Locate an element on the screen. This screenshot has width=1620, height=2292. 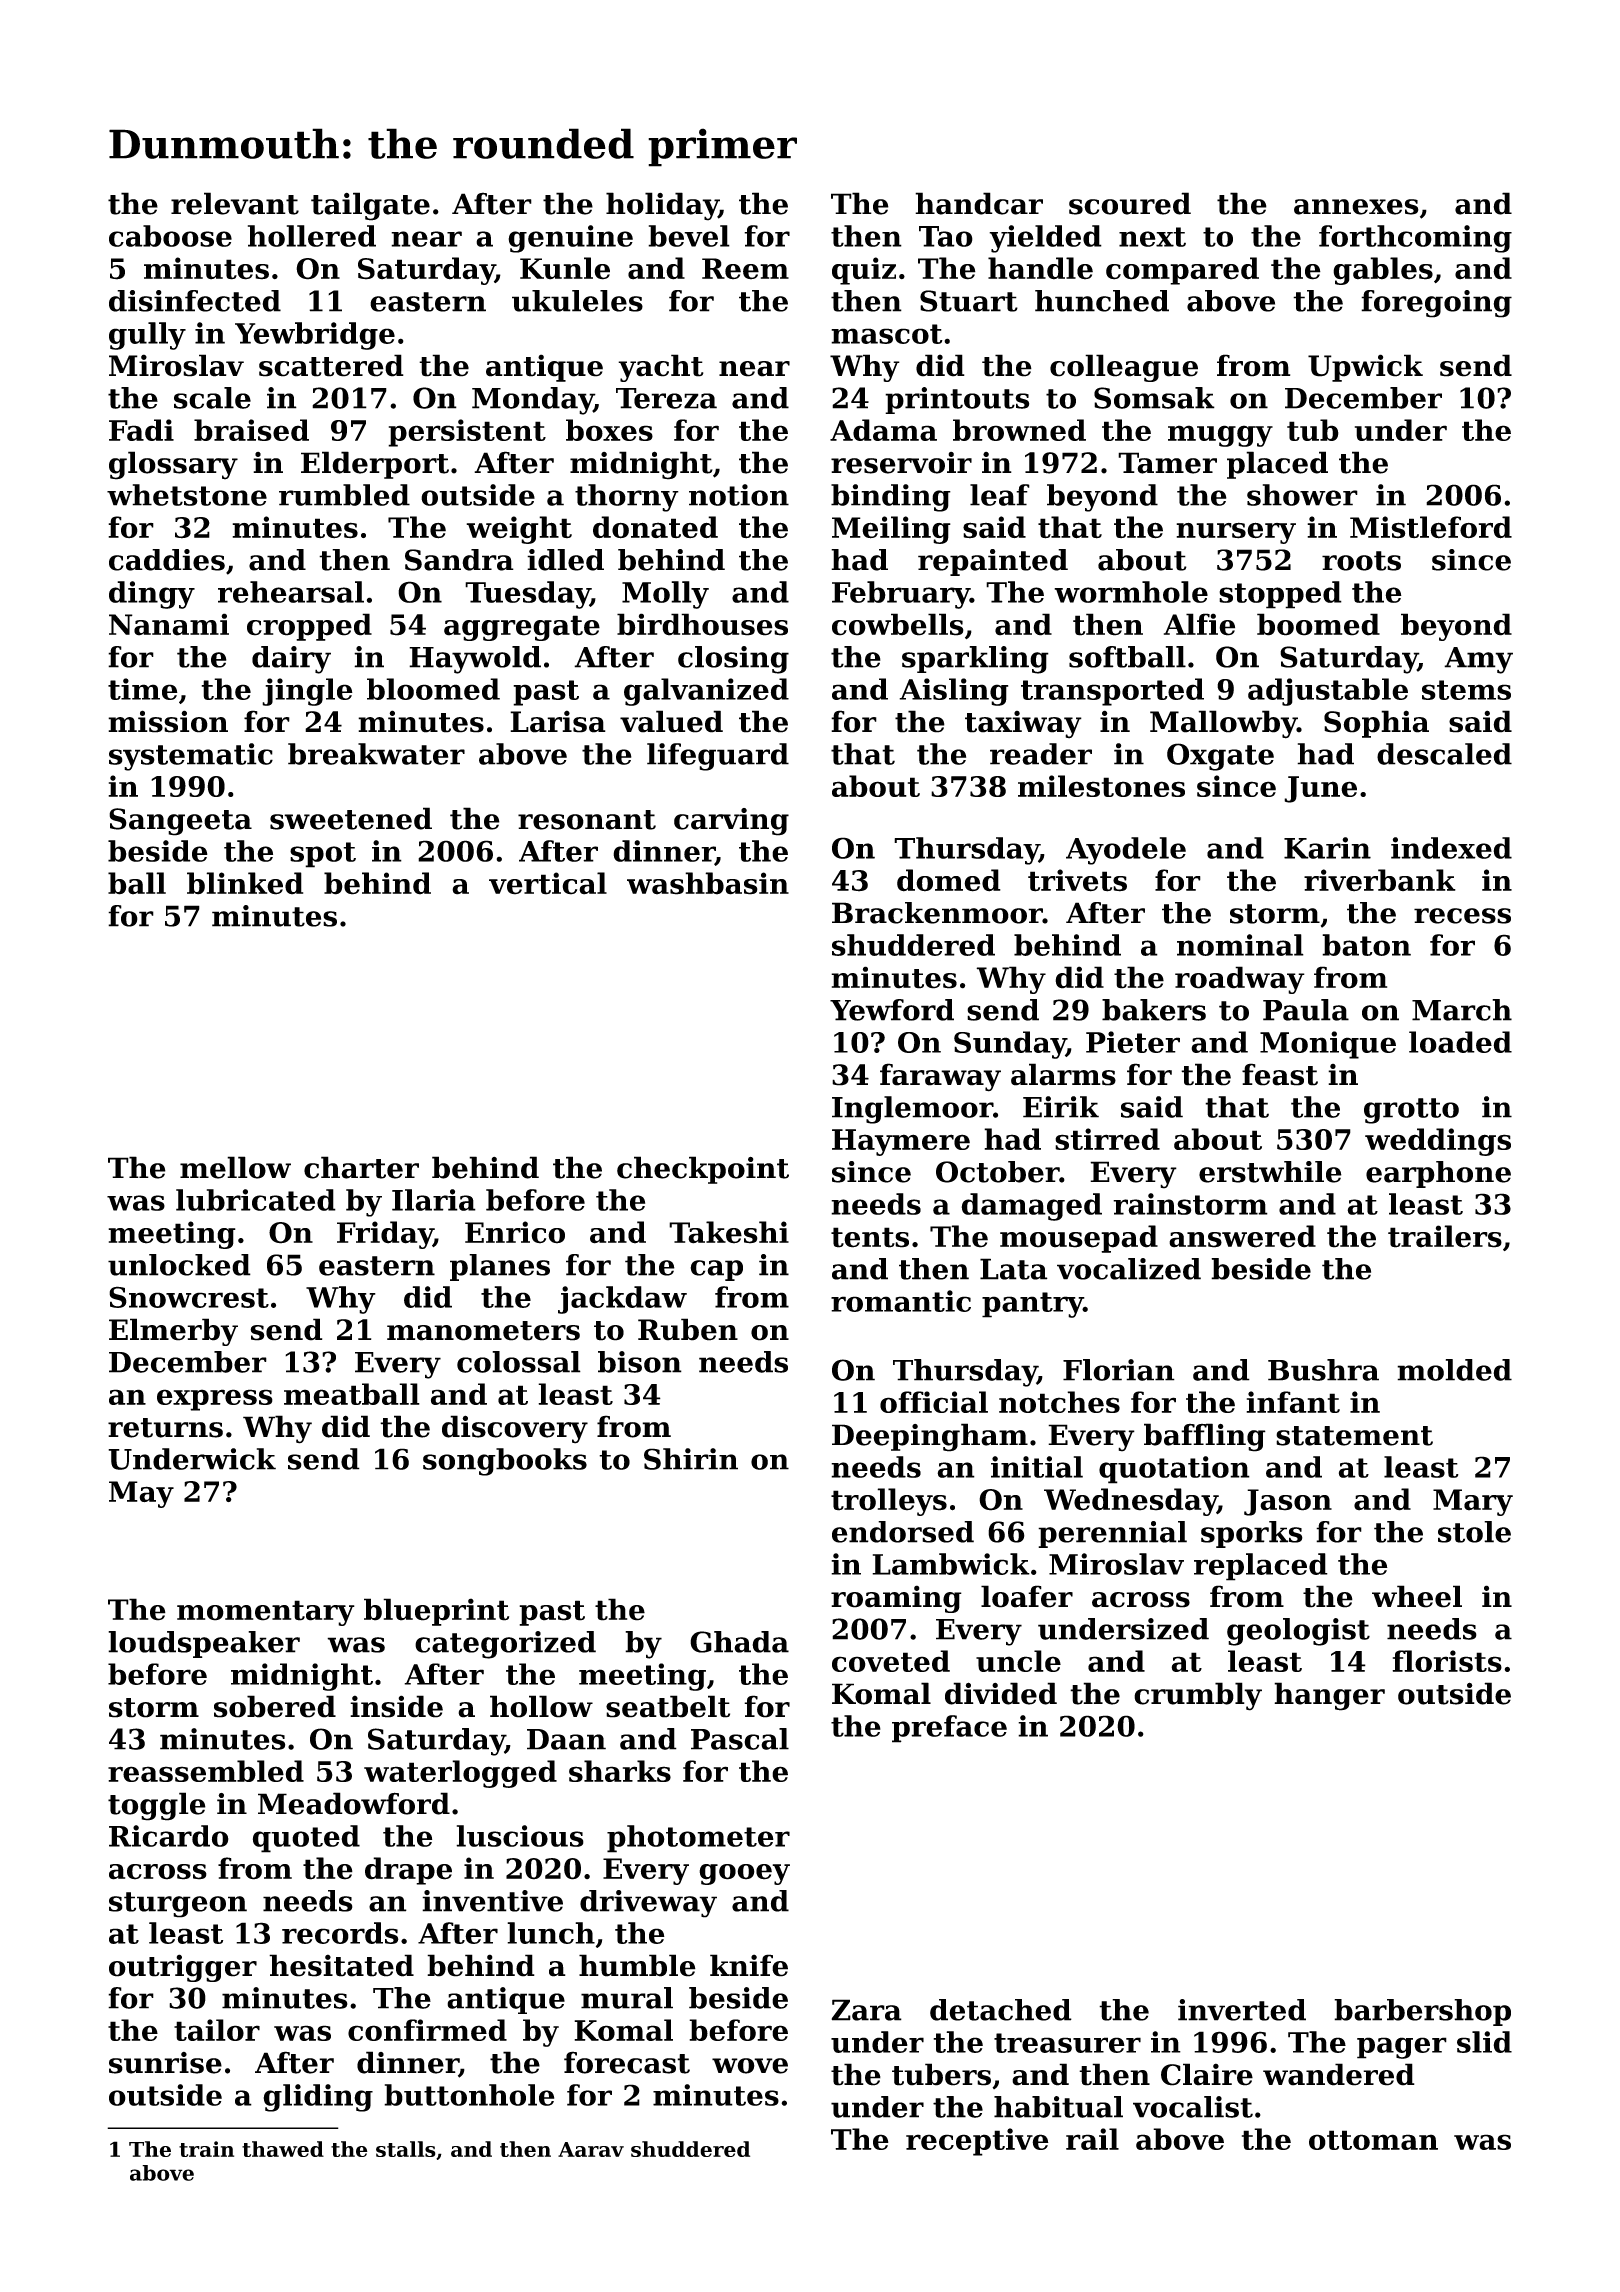
scoured is located at coordinates (1130, 203).
